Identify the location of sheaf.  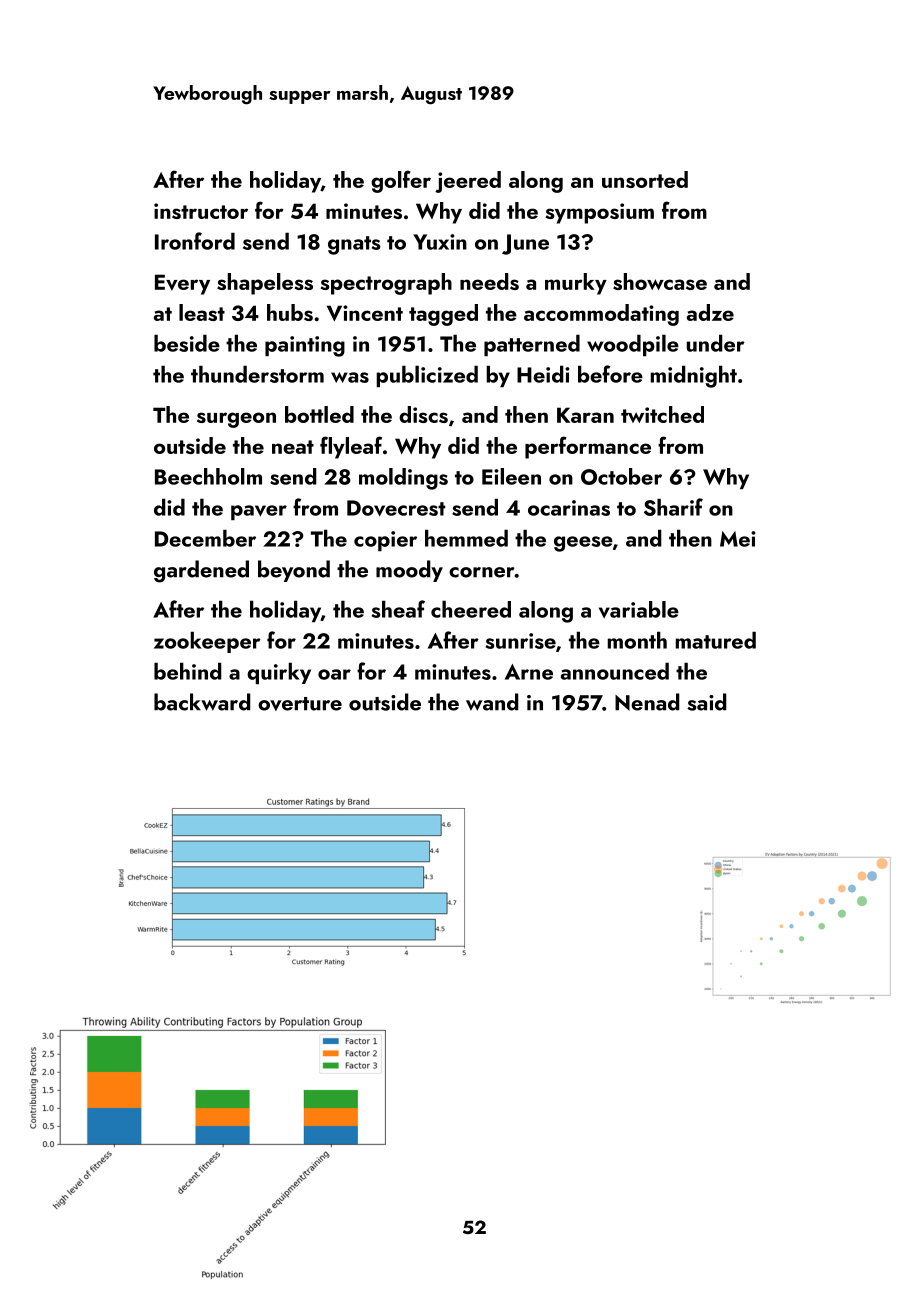
(398, 609).
